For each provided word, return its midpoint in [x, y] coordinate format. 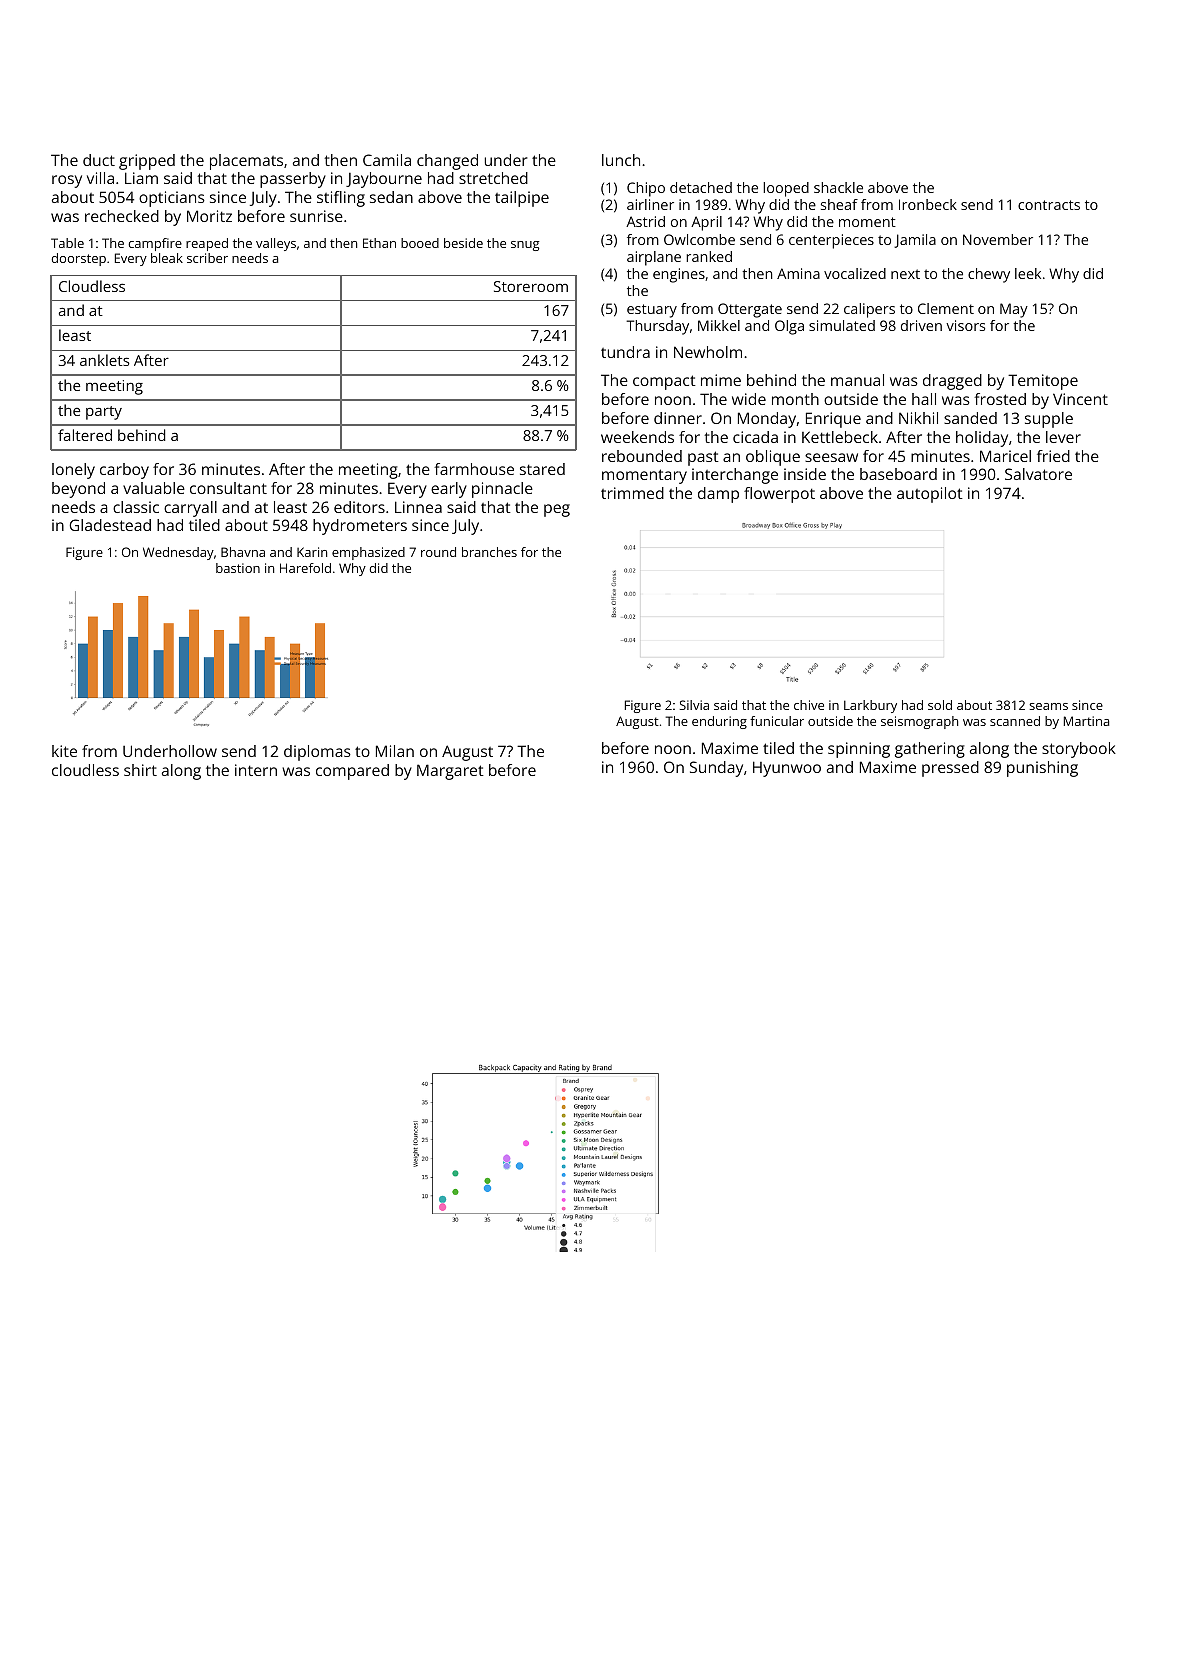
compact [664, 382]
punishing [1042, 769]
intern [256, 770]
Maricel [1005, 456]
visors [965, 325]
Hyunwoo [787, 769]
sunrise [316, 216]
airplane [654, 258]
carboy [124, 471]
